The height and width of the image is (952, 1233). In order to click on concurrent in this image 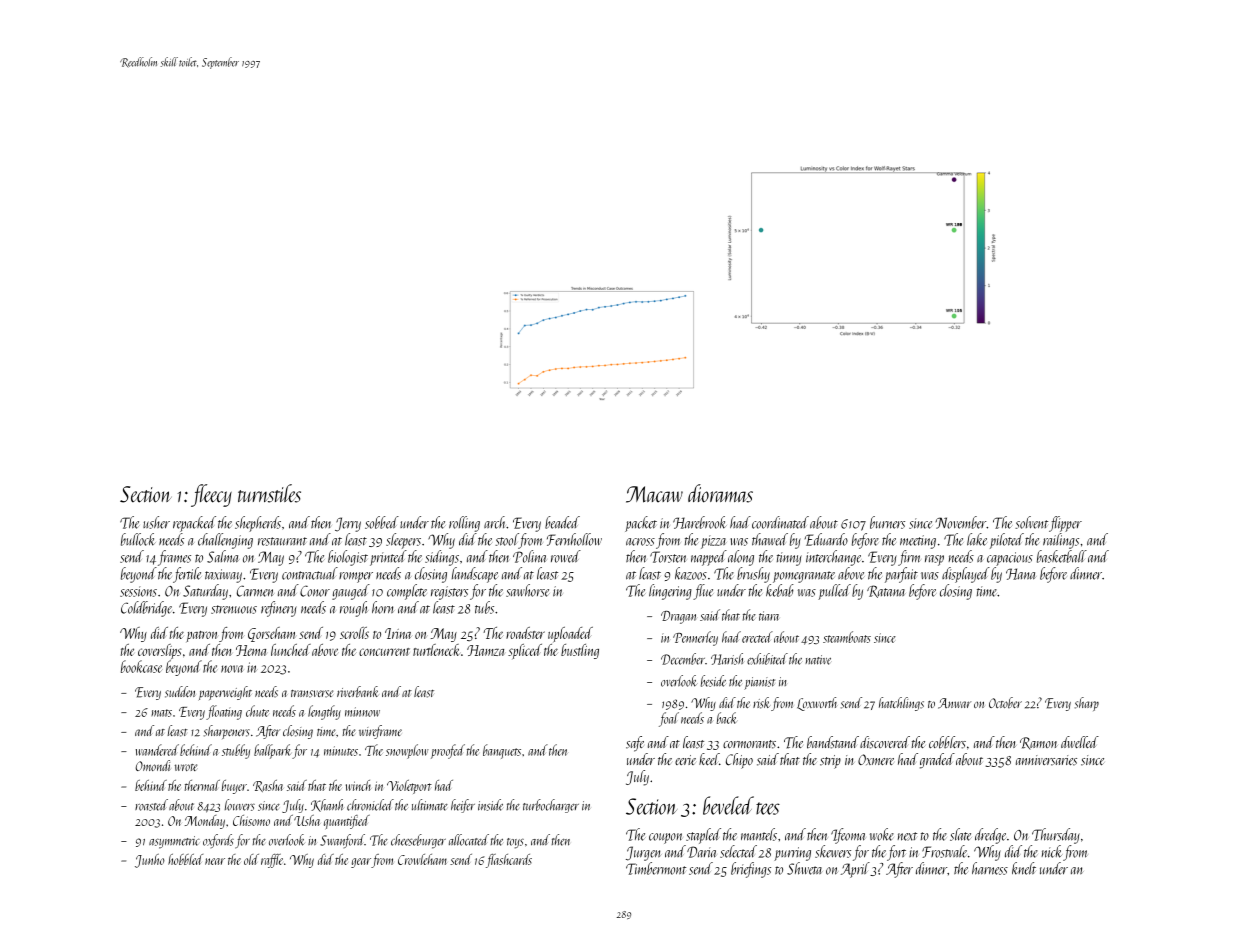, I will do `click(384, 652)`.
